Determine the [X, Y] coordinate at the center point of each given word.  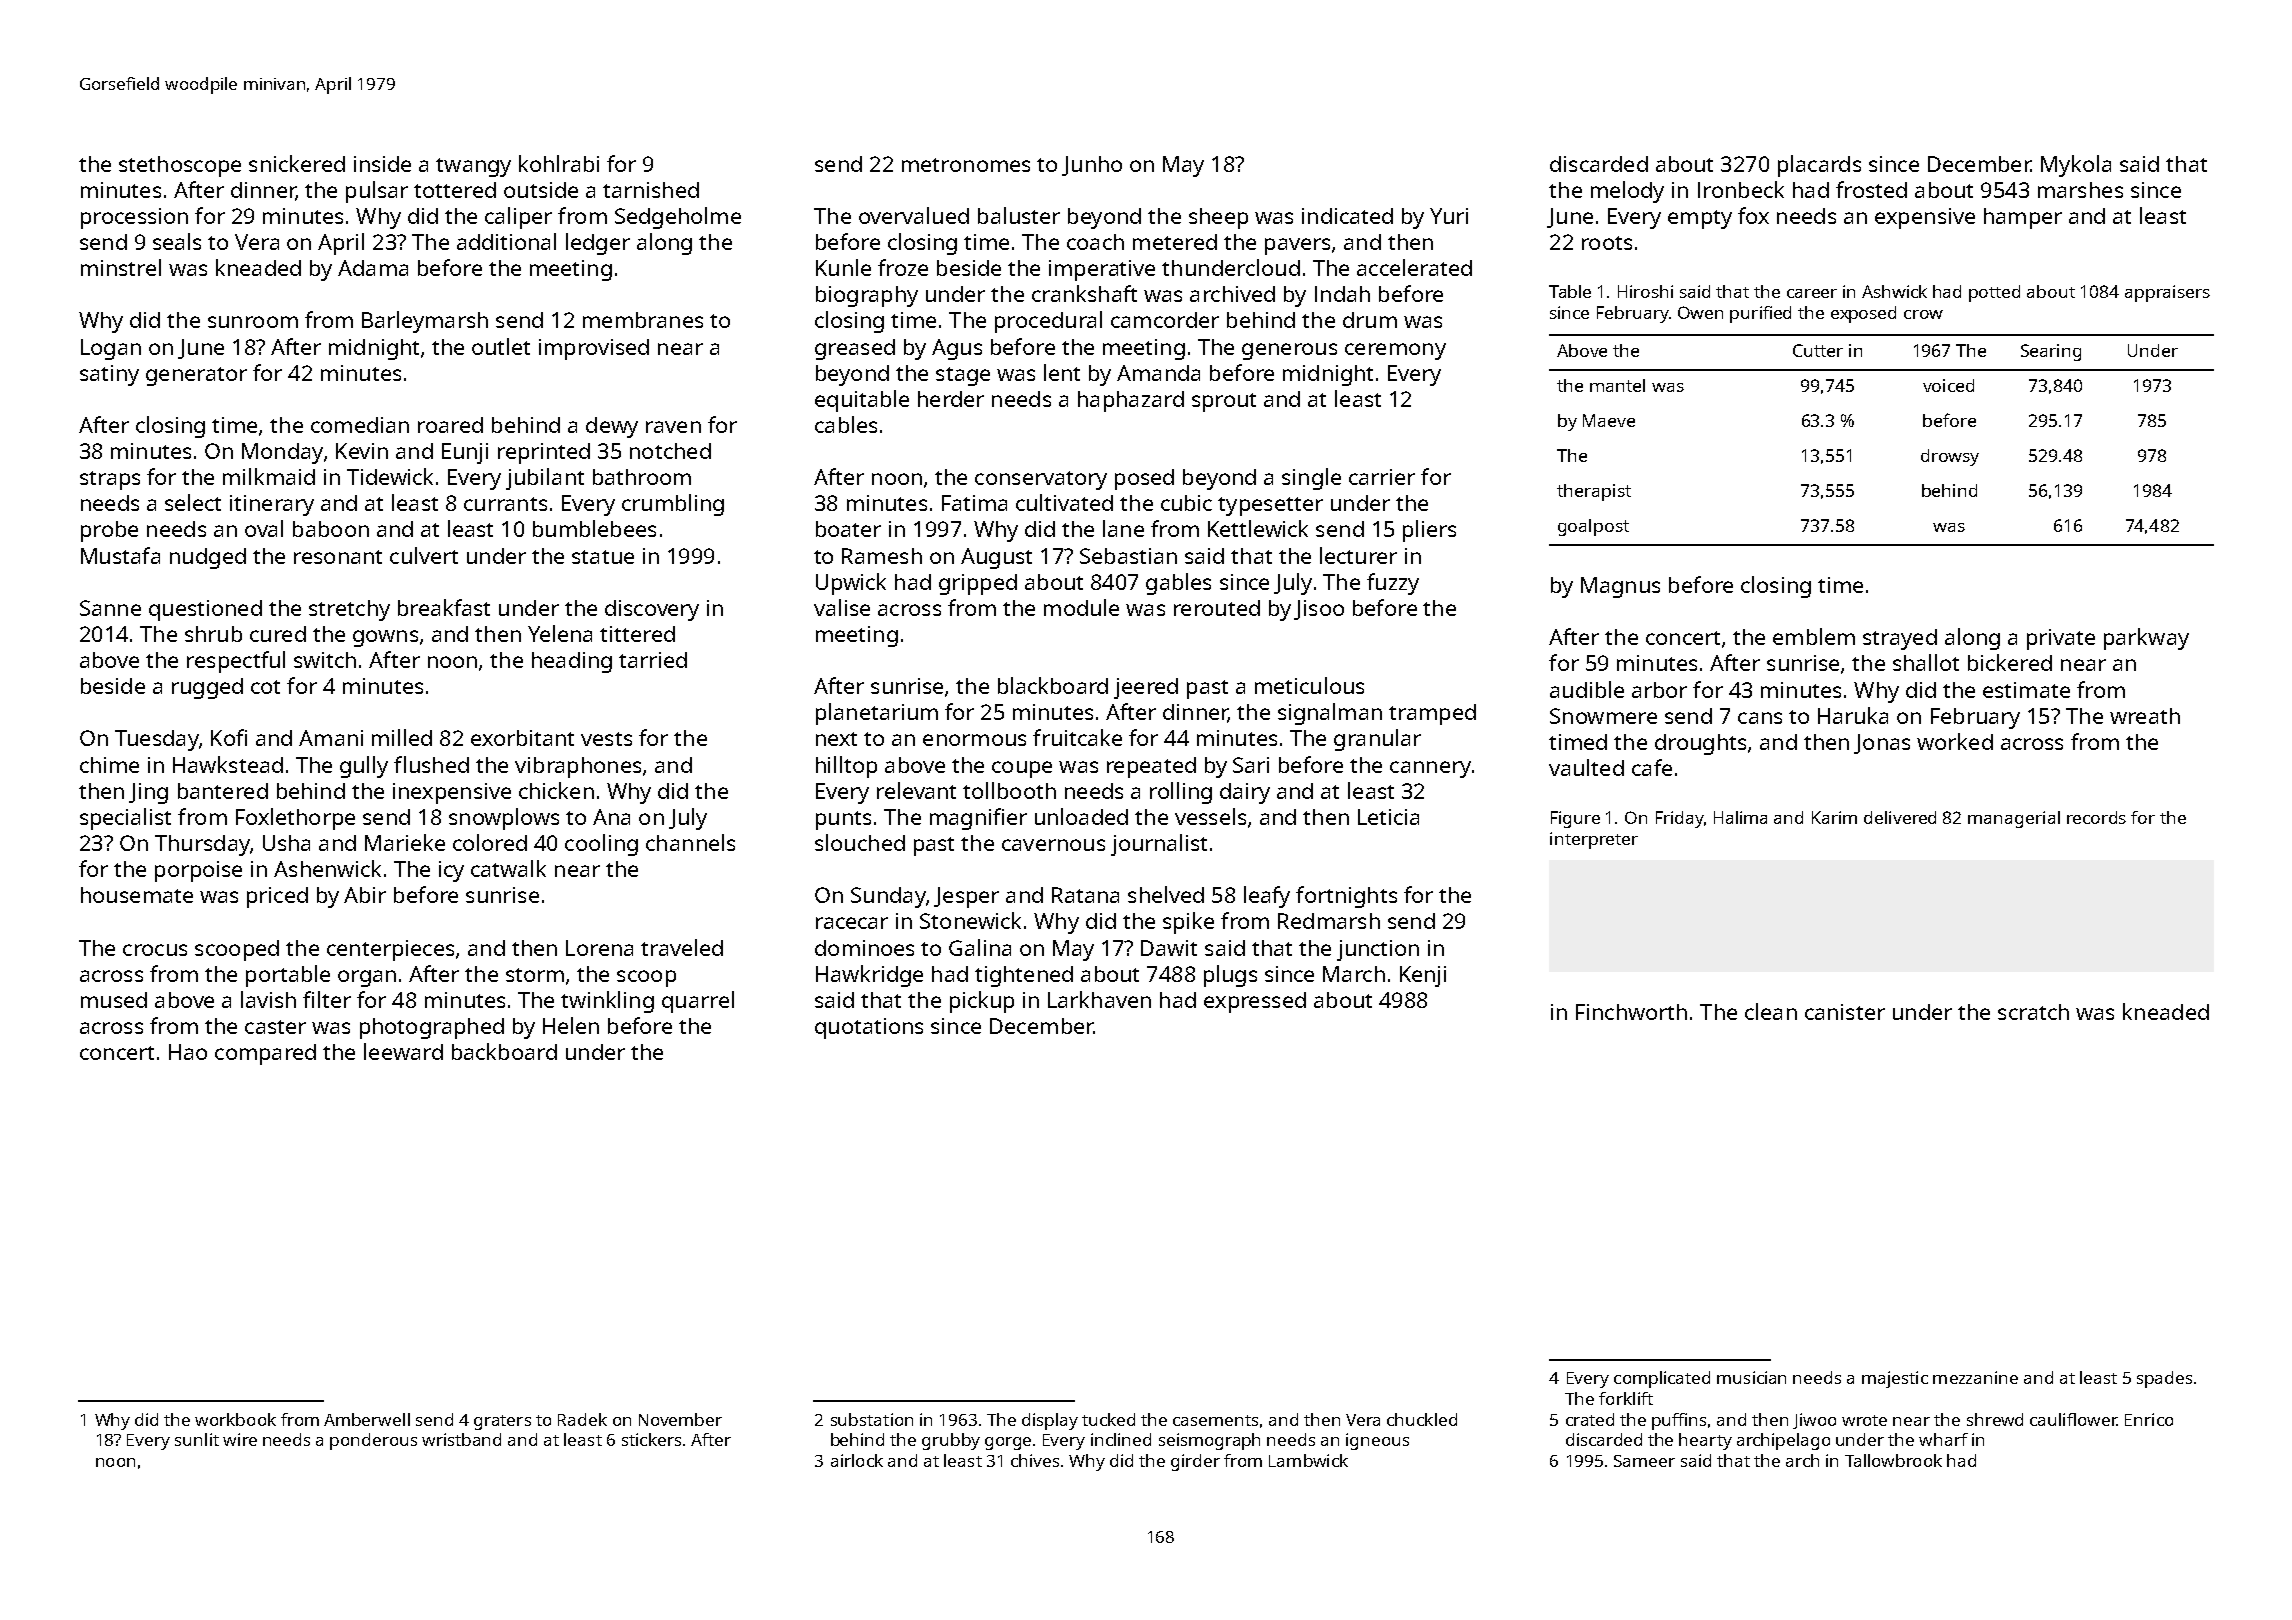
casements [1215, 1420]
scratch [2033, 1012]
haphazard [1131, 401]
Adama [373, 268]
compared [265, 1054]
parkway [2146, 639]
